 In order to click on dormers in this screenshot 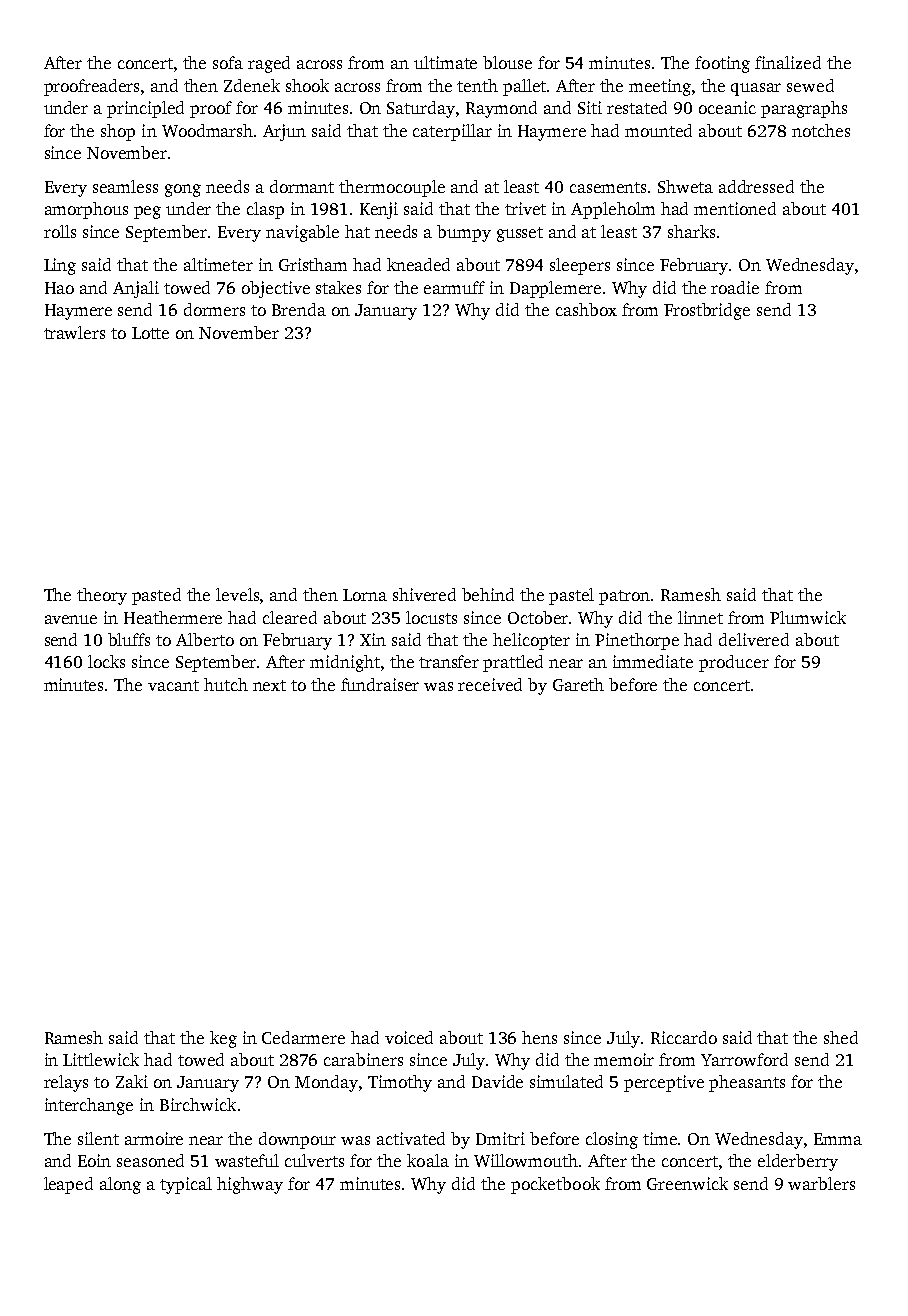, I will do `click(214, 309)`.
